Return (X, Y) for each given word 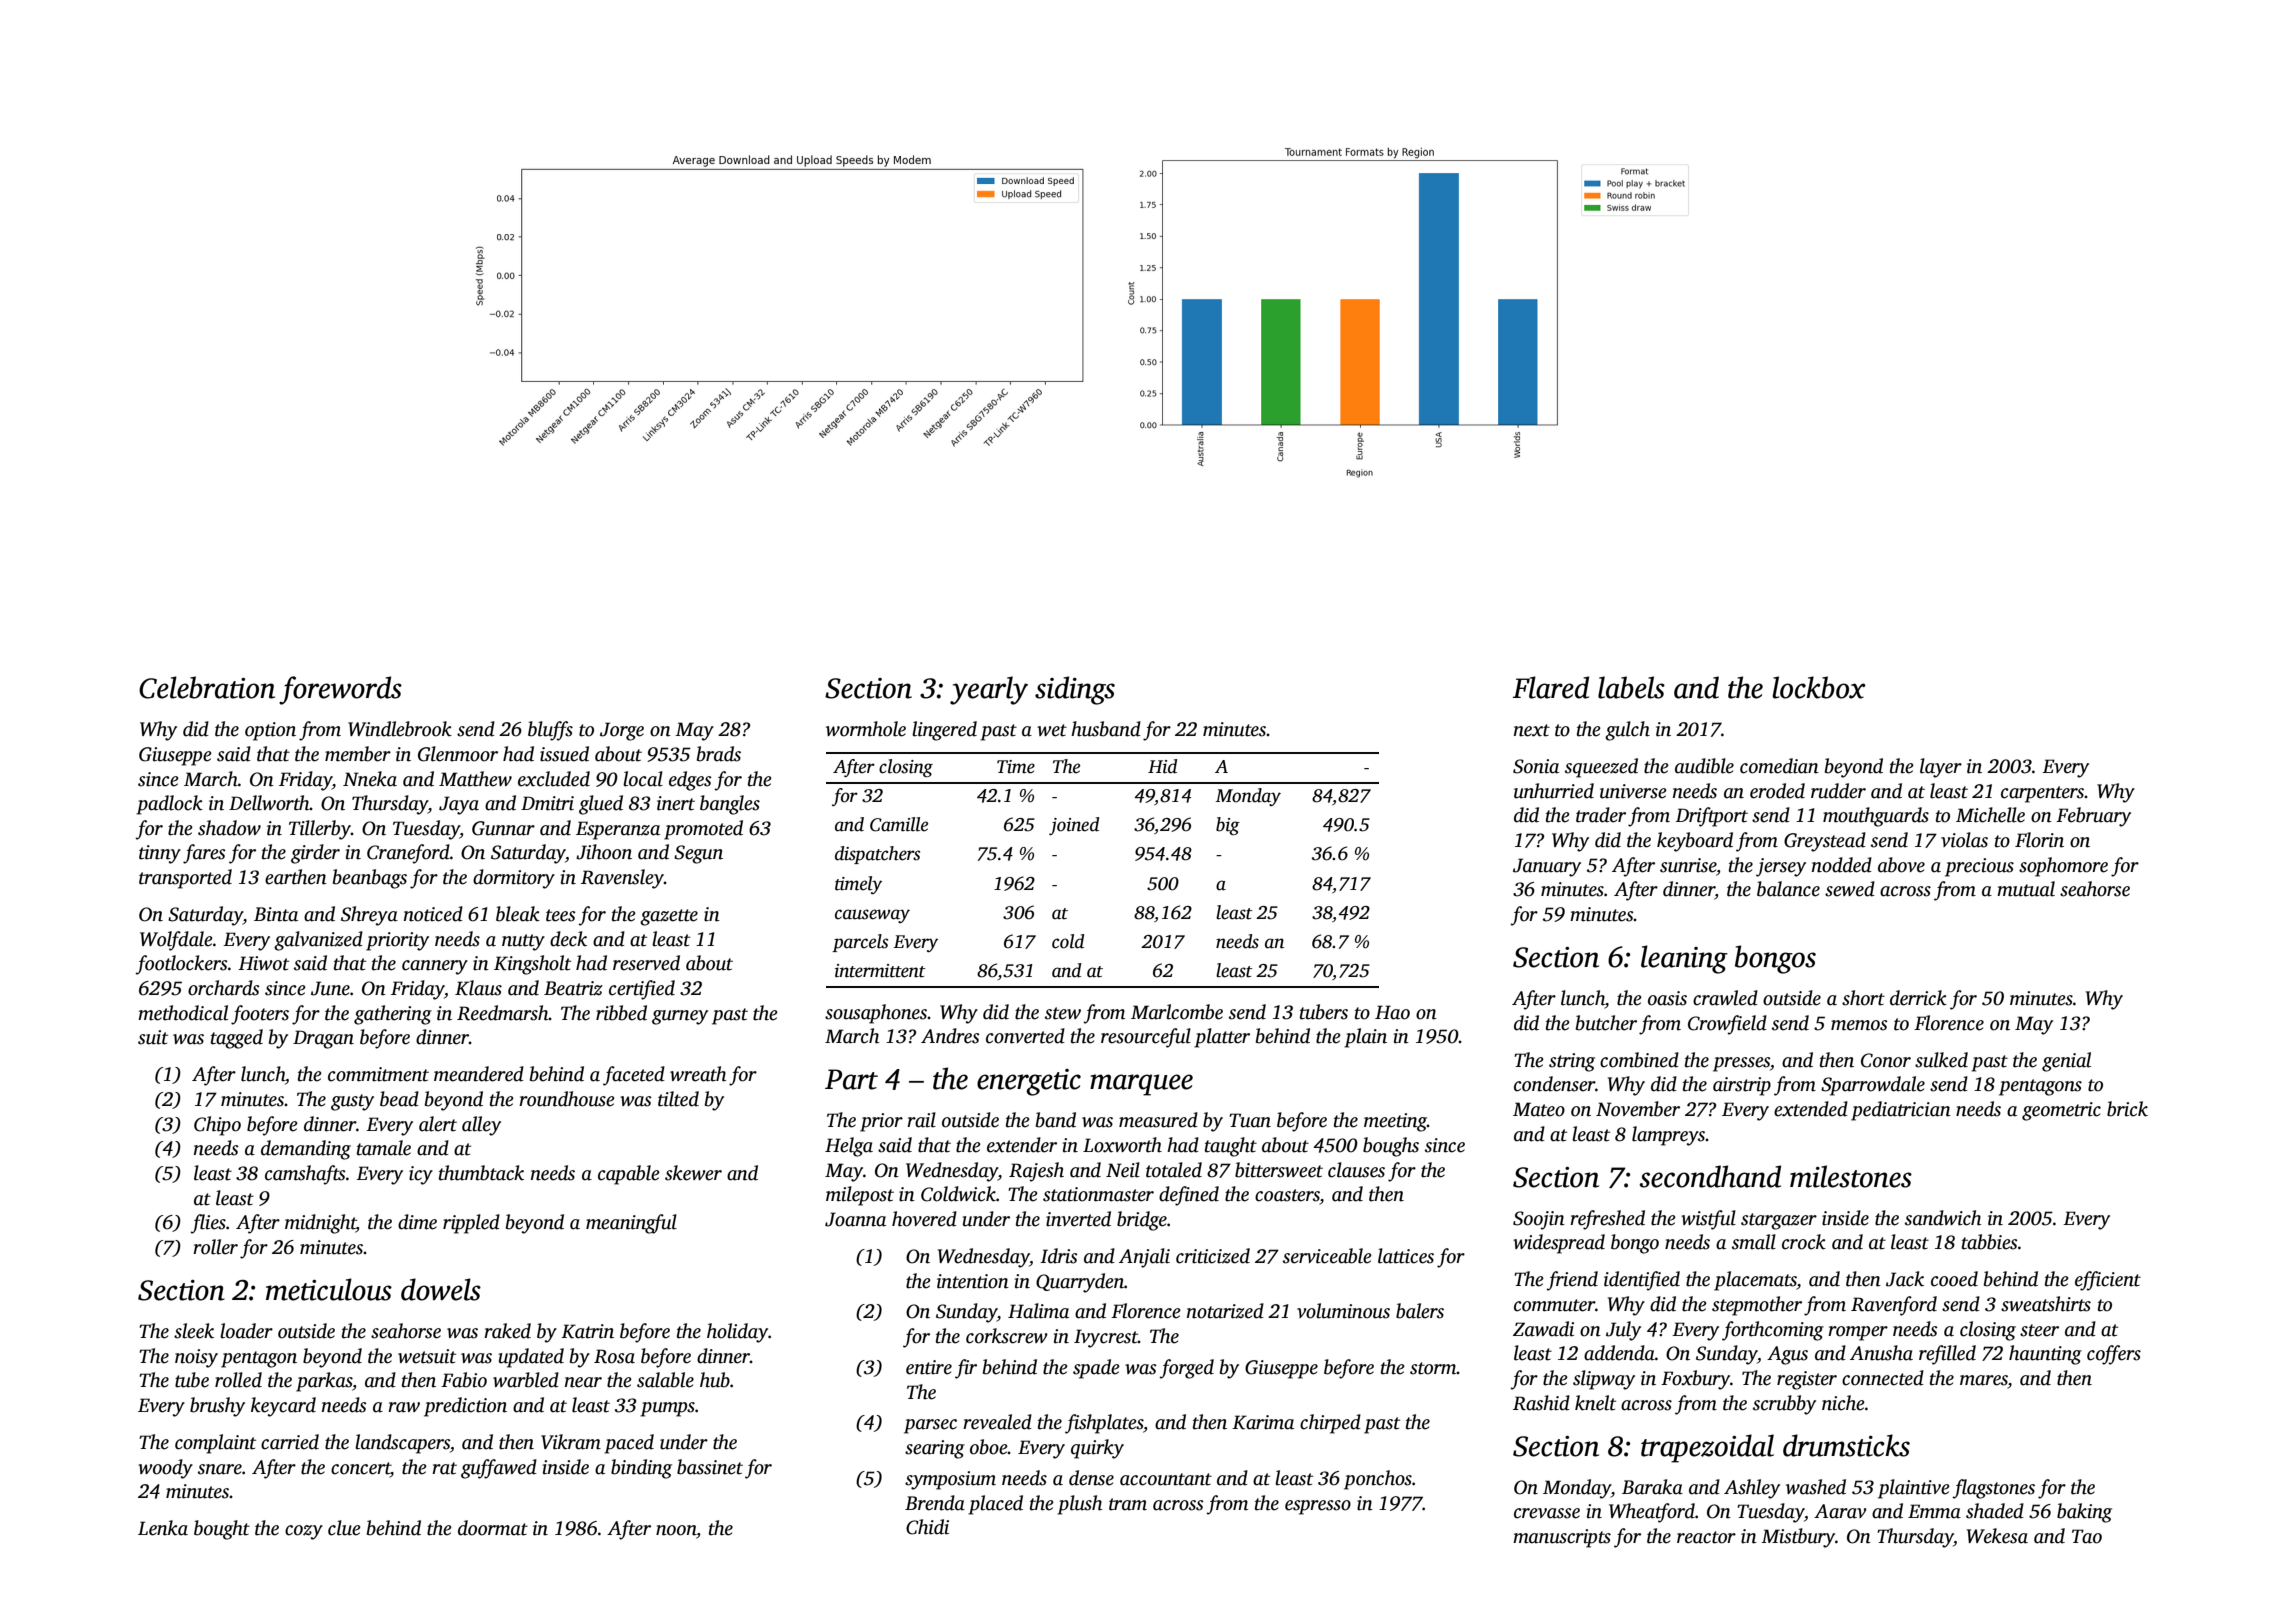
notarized (1225, 1311)
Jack (1905, 1279)
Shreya (369, 916)
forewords (340, 690)
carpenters (2043, 794)
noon (676, 1530)
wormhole (866, 729)
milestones (1851, 1176)
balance (1788, 889)
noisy (196, 1358)
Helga (849, 1147)
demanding (306, 1150)
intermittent (880, 971)
